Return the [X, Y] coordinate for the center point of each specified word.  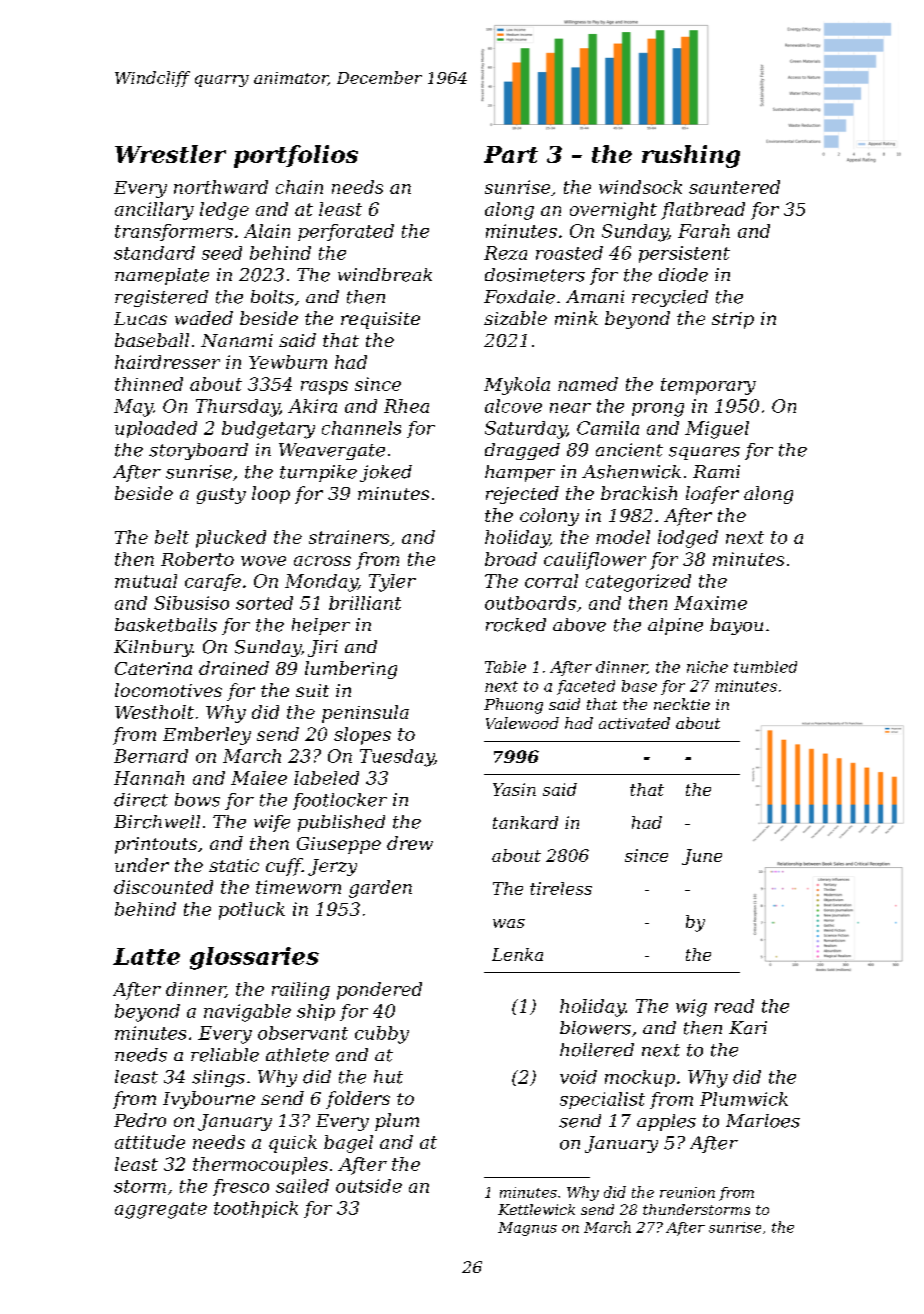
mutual [146, 581]
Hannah [149, 778]
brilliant [365, 603]
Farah [704, 231]
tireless [561, 888]
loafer [712, 495]
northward [221, 187]
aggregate [161, 1210]
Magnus [527, 1229]
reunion [687, 1192]
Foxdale [519, 297]
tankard [525, 822]
